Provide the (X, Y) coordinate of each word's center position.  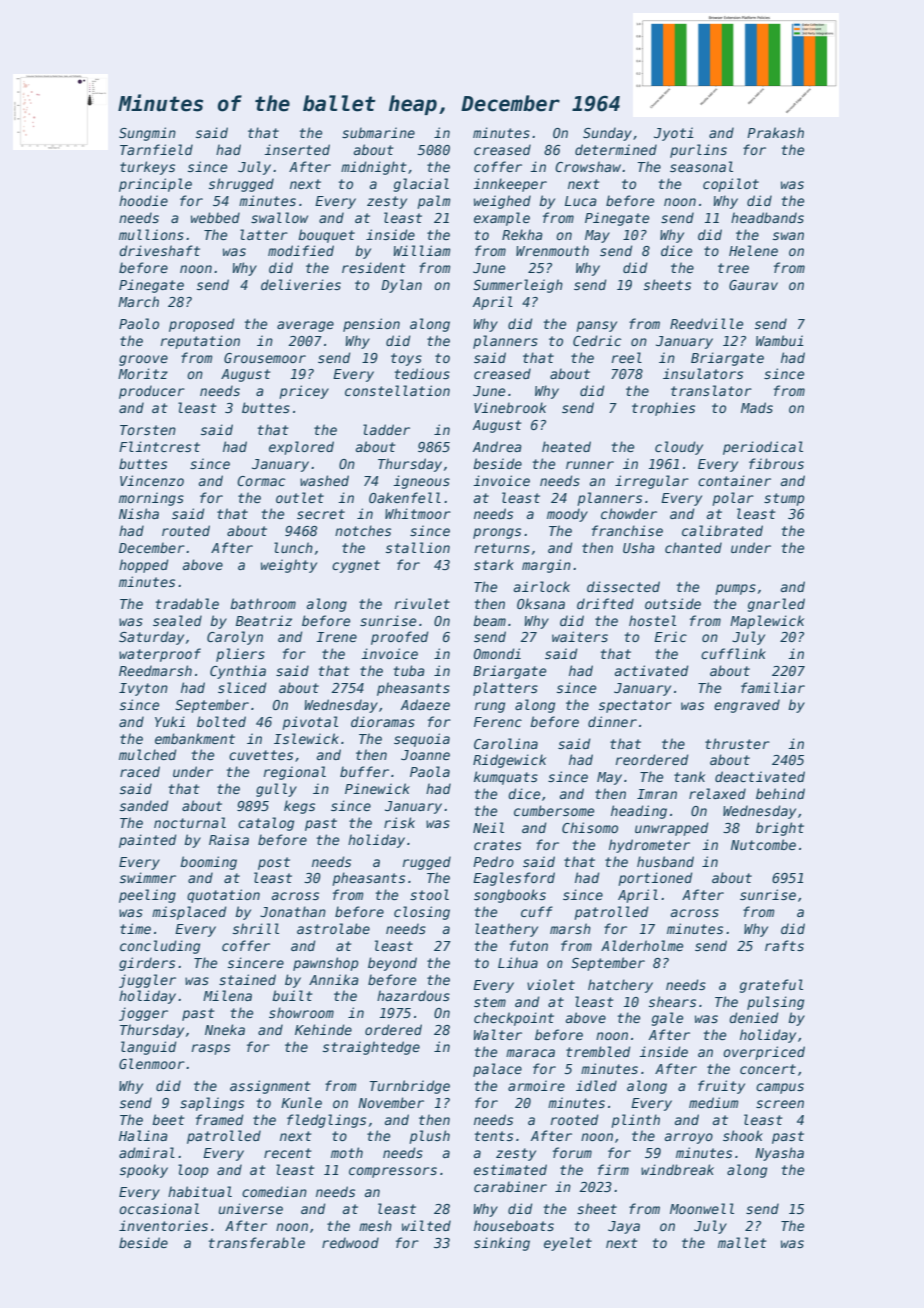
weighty (289, 566)
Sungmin (147, 134)
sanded (144, 805)
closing (422, 913)
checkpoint (514, 1019)
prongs (497, 533)
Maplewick (767, 622)
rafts (784, 945)
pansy (596, 326)
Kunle (301, 1102)
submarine (378, 132)
